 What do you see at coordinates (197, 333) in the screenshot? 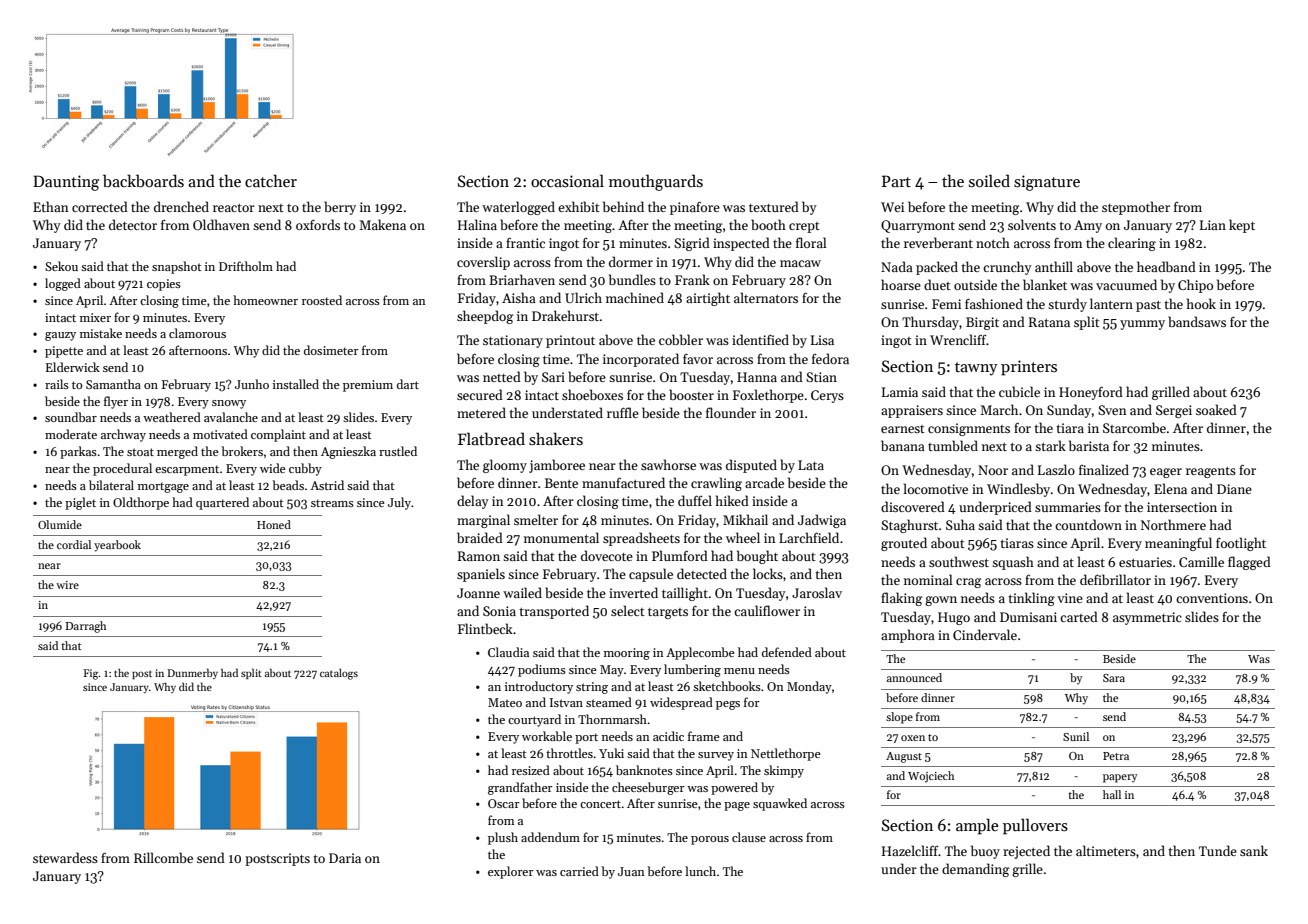
I see `clamorous` at bounding box center [197, 333].
